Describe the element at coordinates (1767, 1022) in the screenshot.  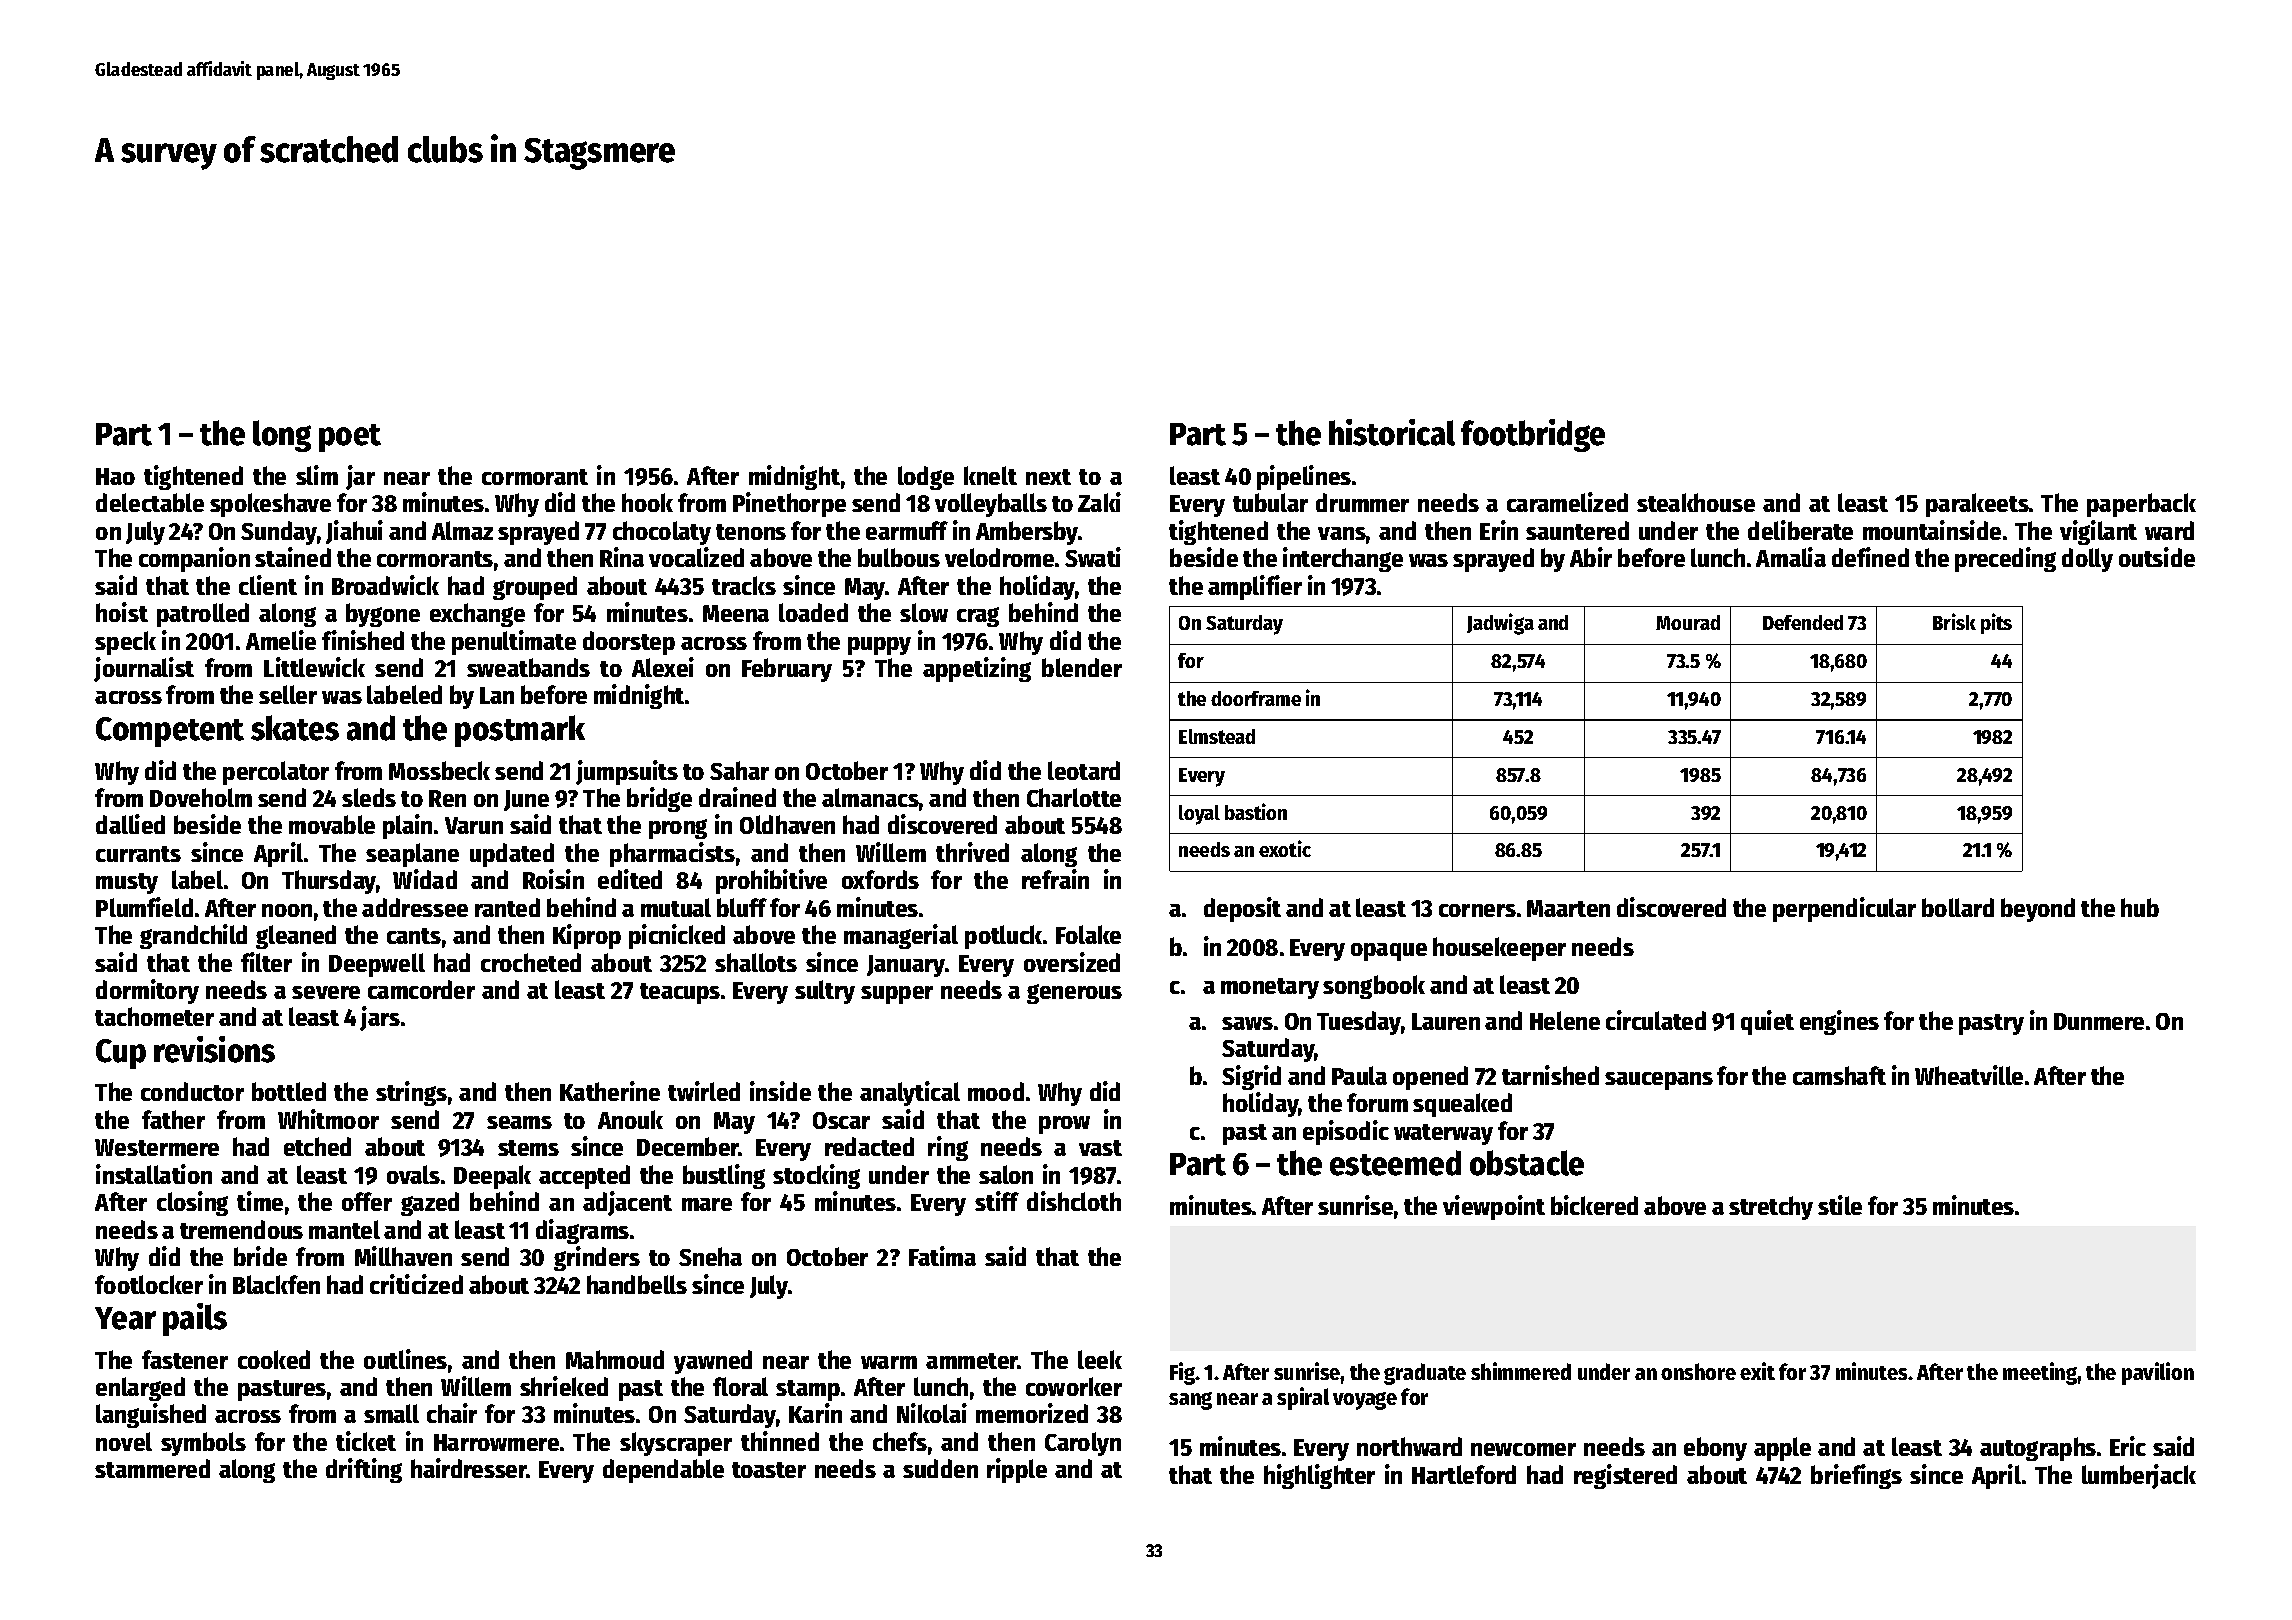
I see `quiet` at that location.
